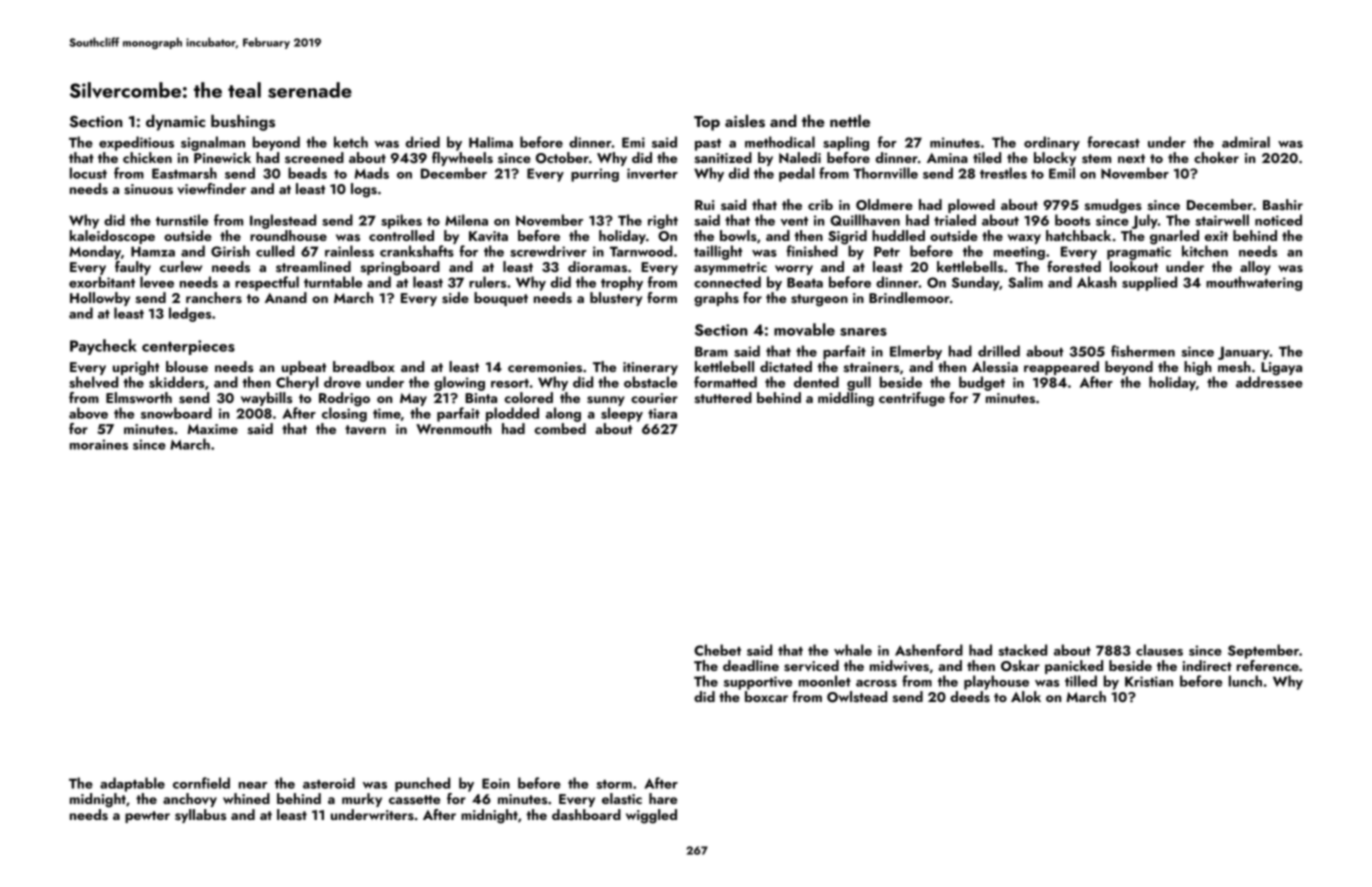  What do you see at coordinates (1096, 159) in the screenshot?
I see `stem` at bounding box center [1096, 159].
